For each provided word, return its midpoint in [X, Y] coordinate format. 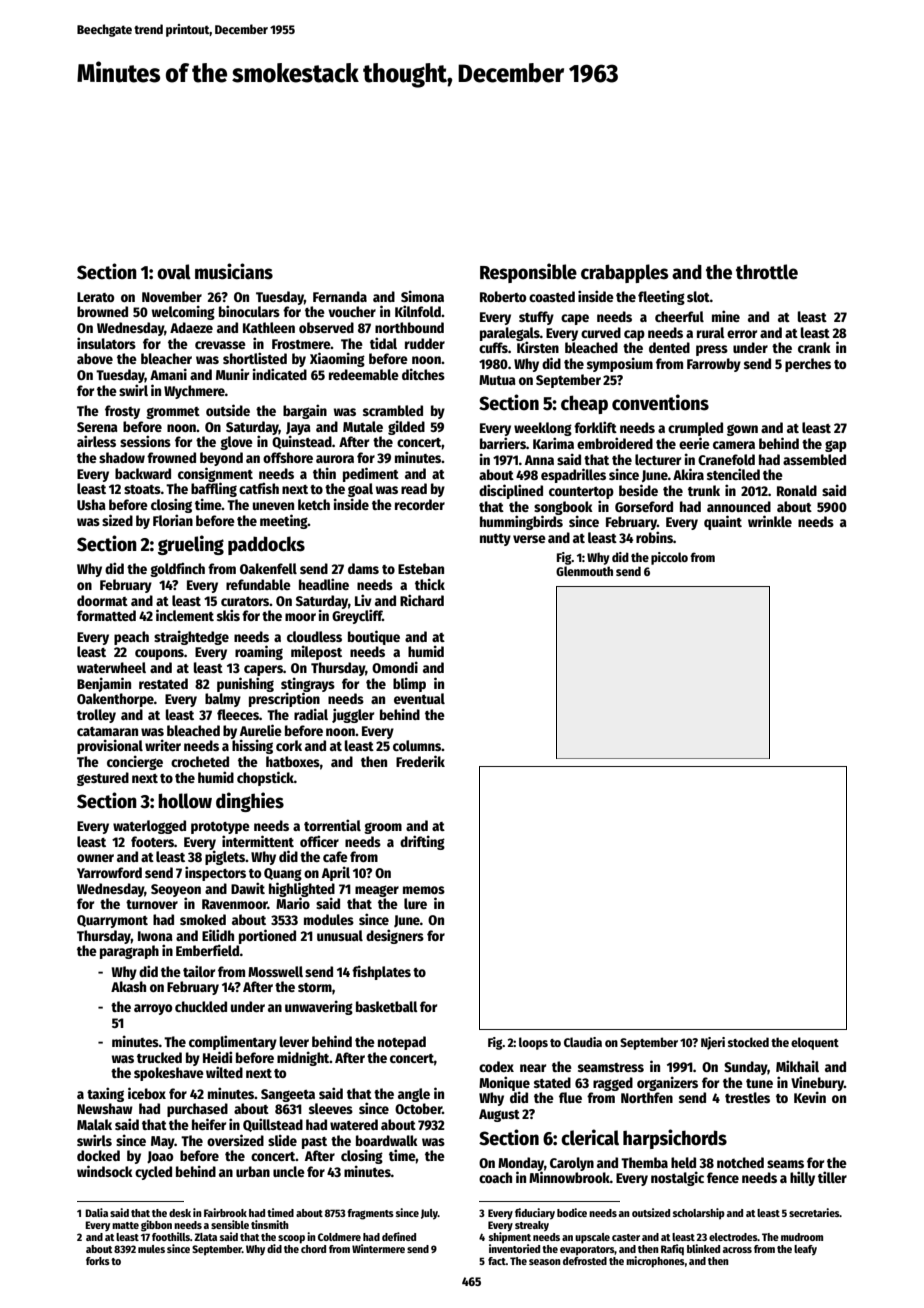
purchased [197, 1110]
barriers [503, 443]
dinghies [250, 802]
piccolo [669, 558]
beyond [221, 459]
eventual [419, 698]
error [742, 334]
